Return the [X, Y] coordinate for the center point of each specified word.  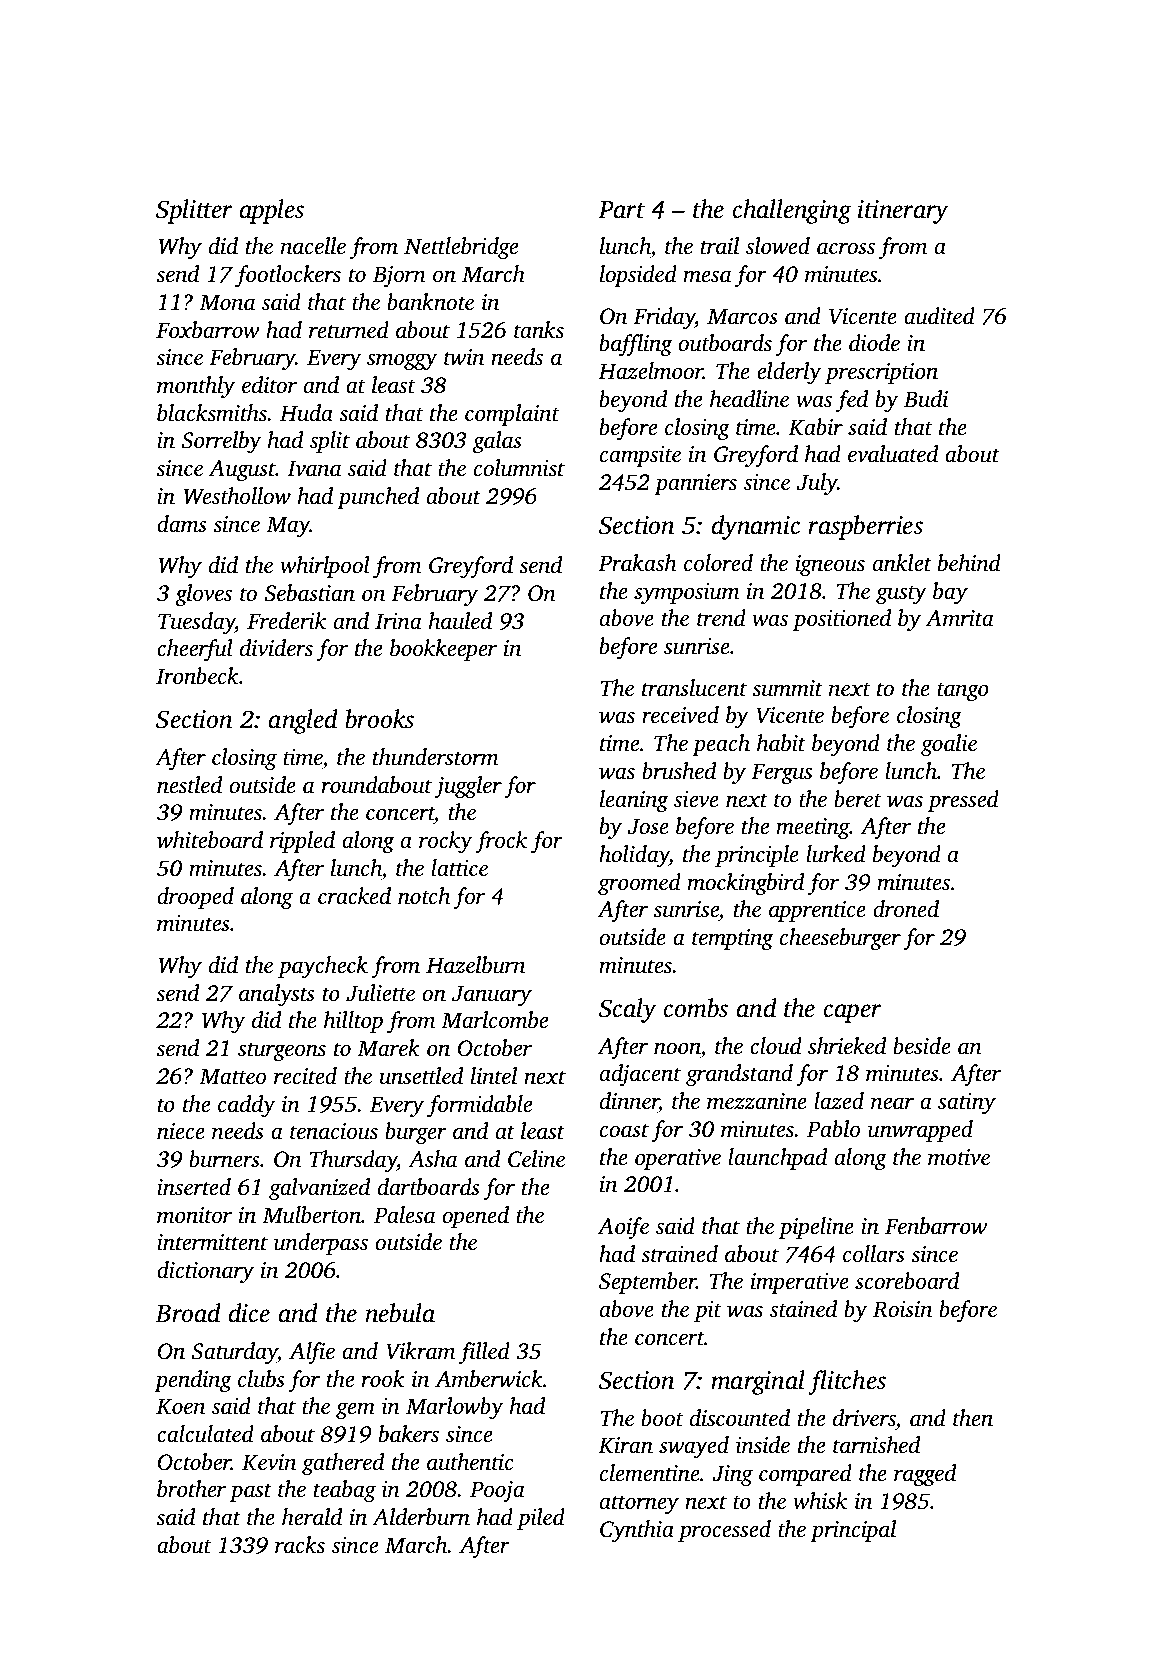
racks [300, 1545]
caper [853, 1013]
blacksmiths [212, 413]
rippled [302, 842]
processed [724, 1531]
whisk [820, 1501]
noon [677, 1048]
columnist [519, 468]
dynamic [756, 527]
